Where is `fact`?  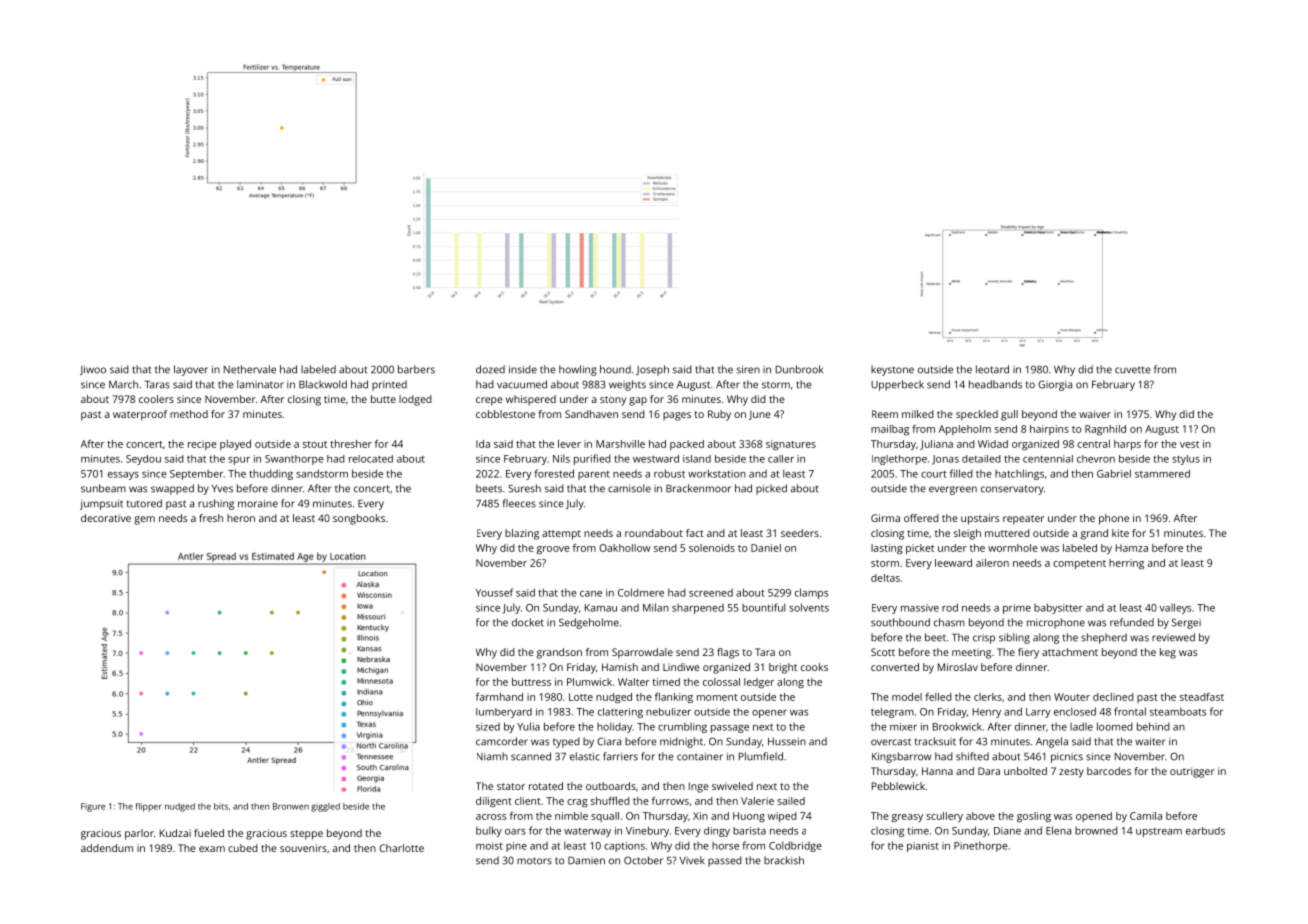
fact is located at coordinates (695, 533).
